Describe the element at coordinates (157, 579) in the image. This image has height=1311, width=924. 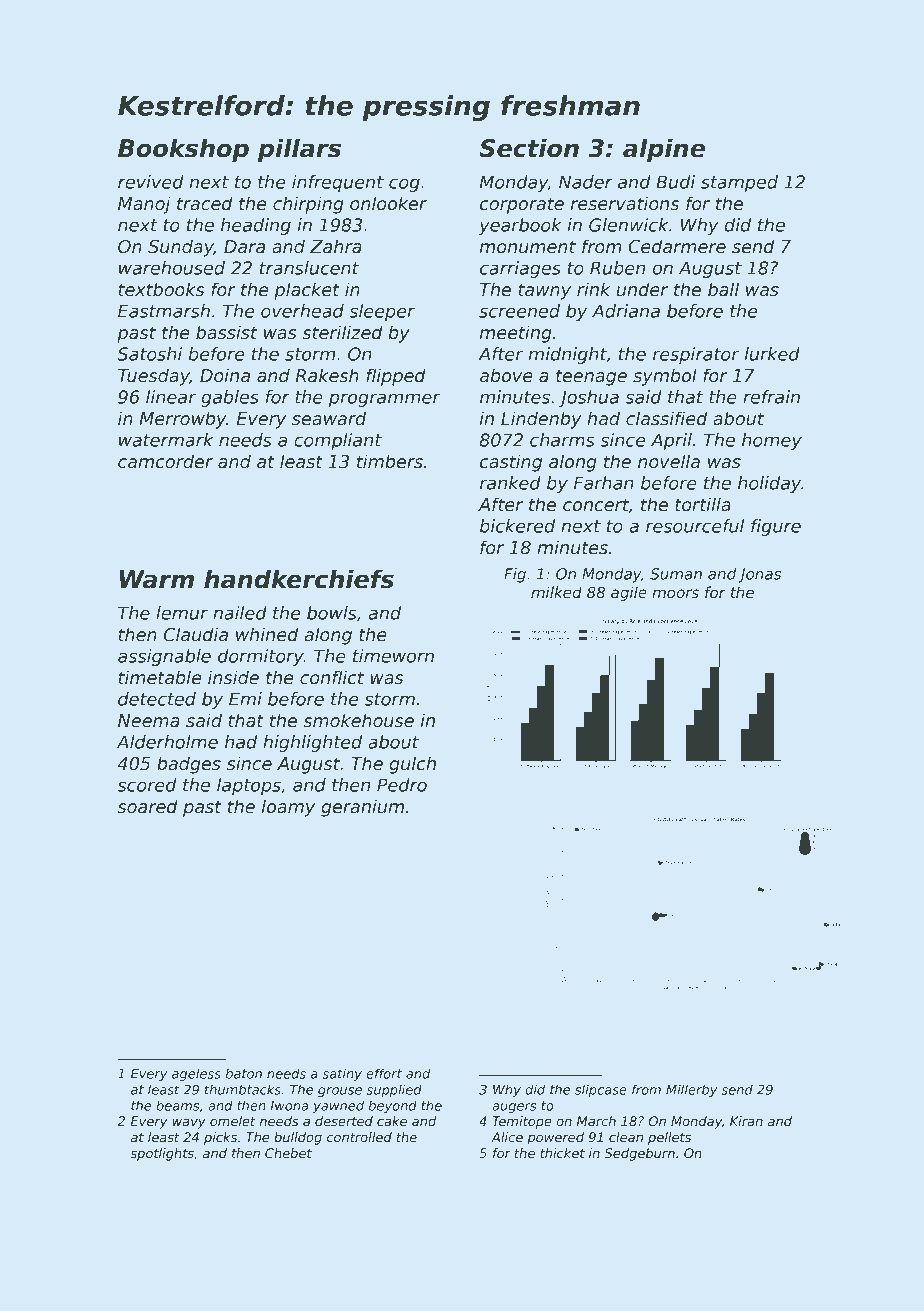
I see `Warm` at that location.
